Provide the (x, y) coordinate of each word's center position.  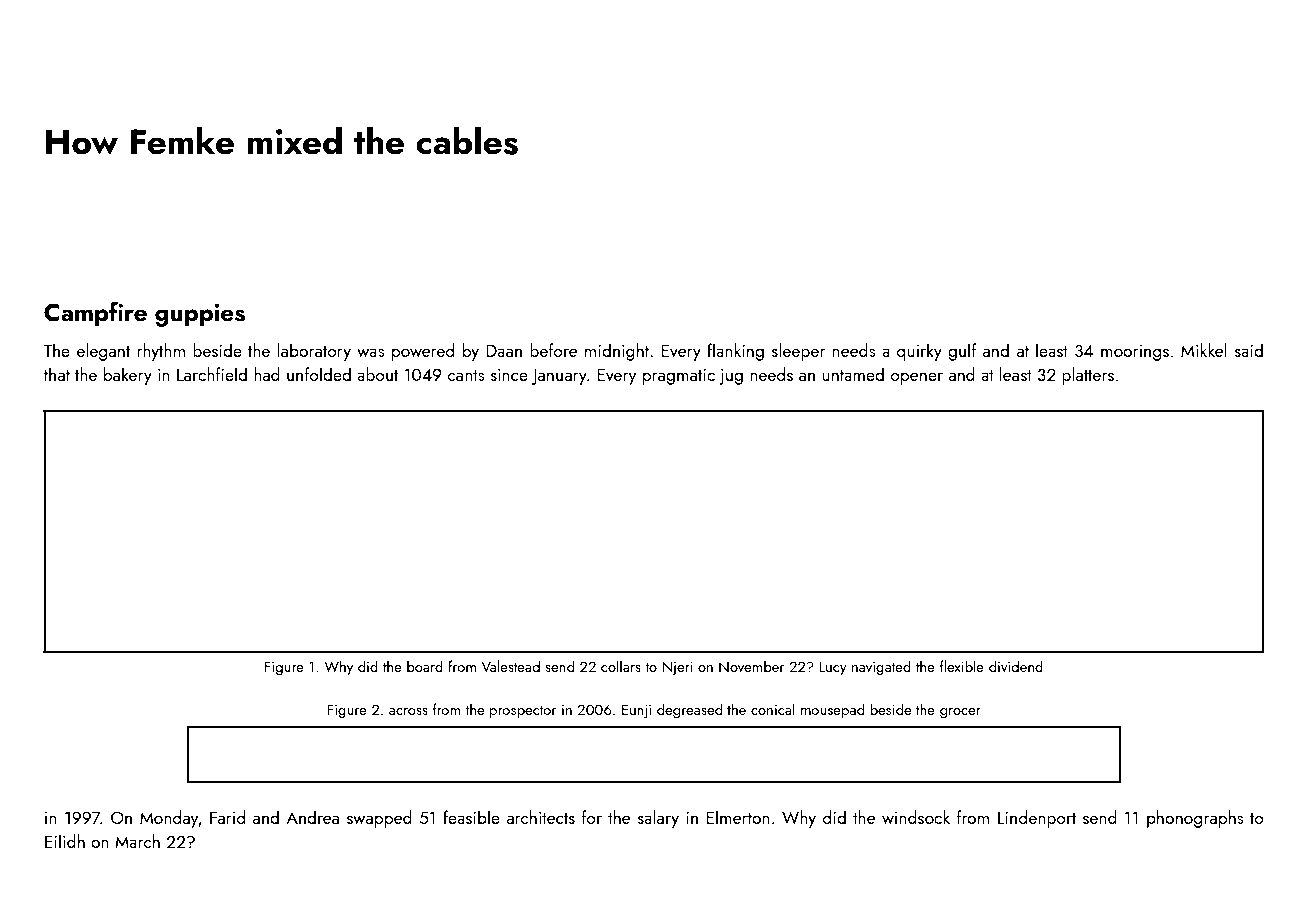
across (408, 711)
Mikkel (1204, 350)
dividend (1016, 666)
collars (621, 666)
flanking (735, 352)
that (56, 374)
